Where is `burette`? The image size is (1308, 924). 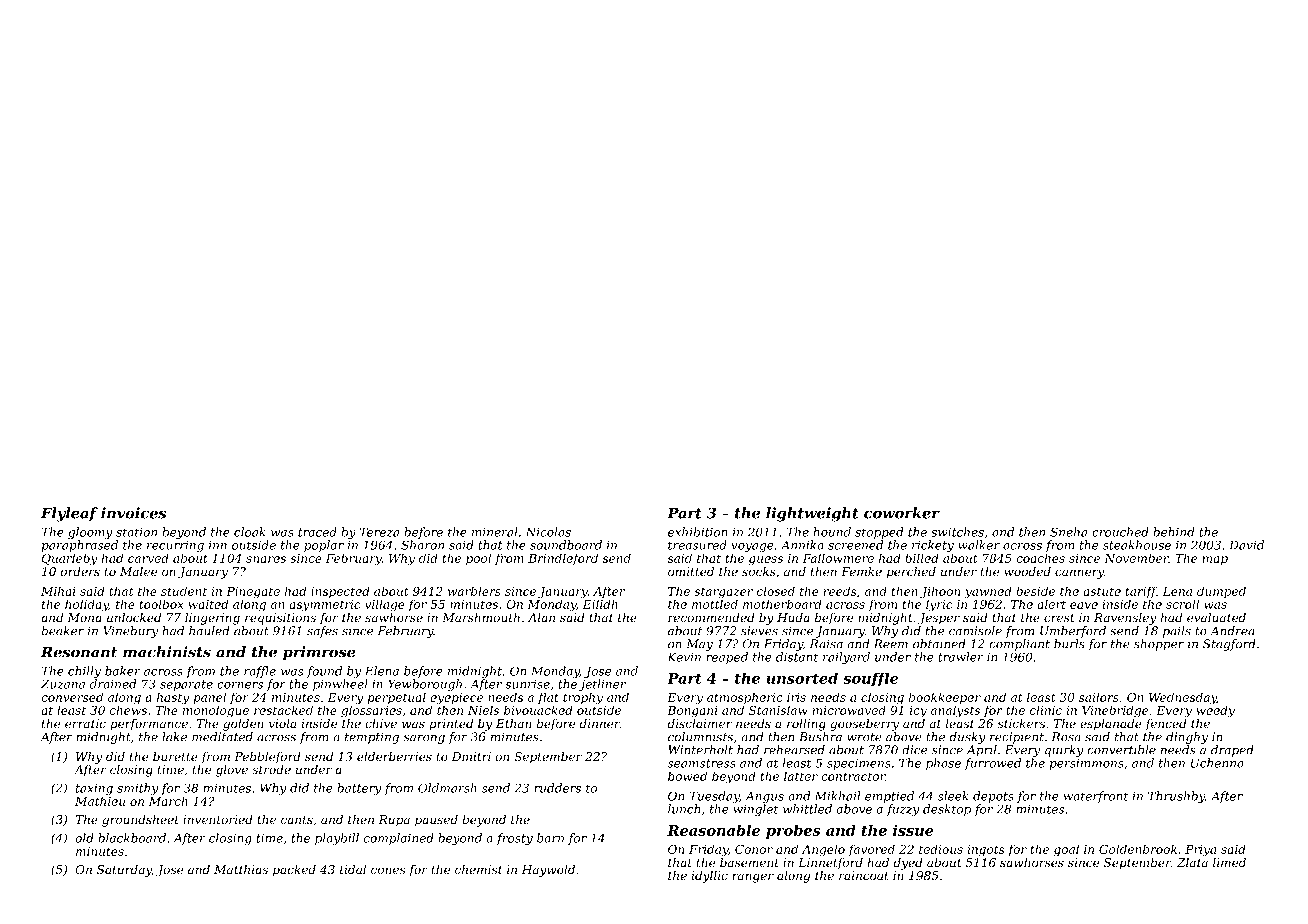 burette is located at coordinates (175, 756).
